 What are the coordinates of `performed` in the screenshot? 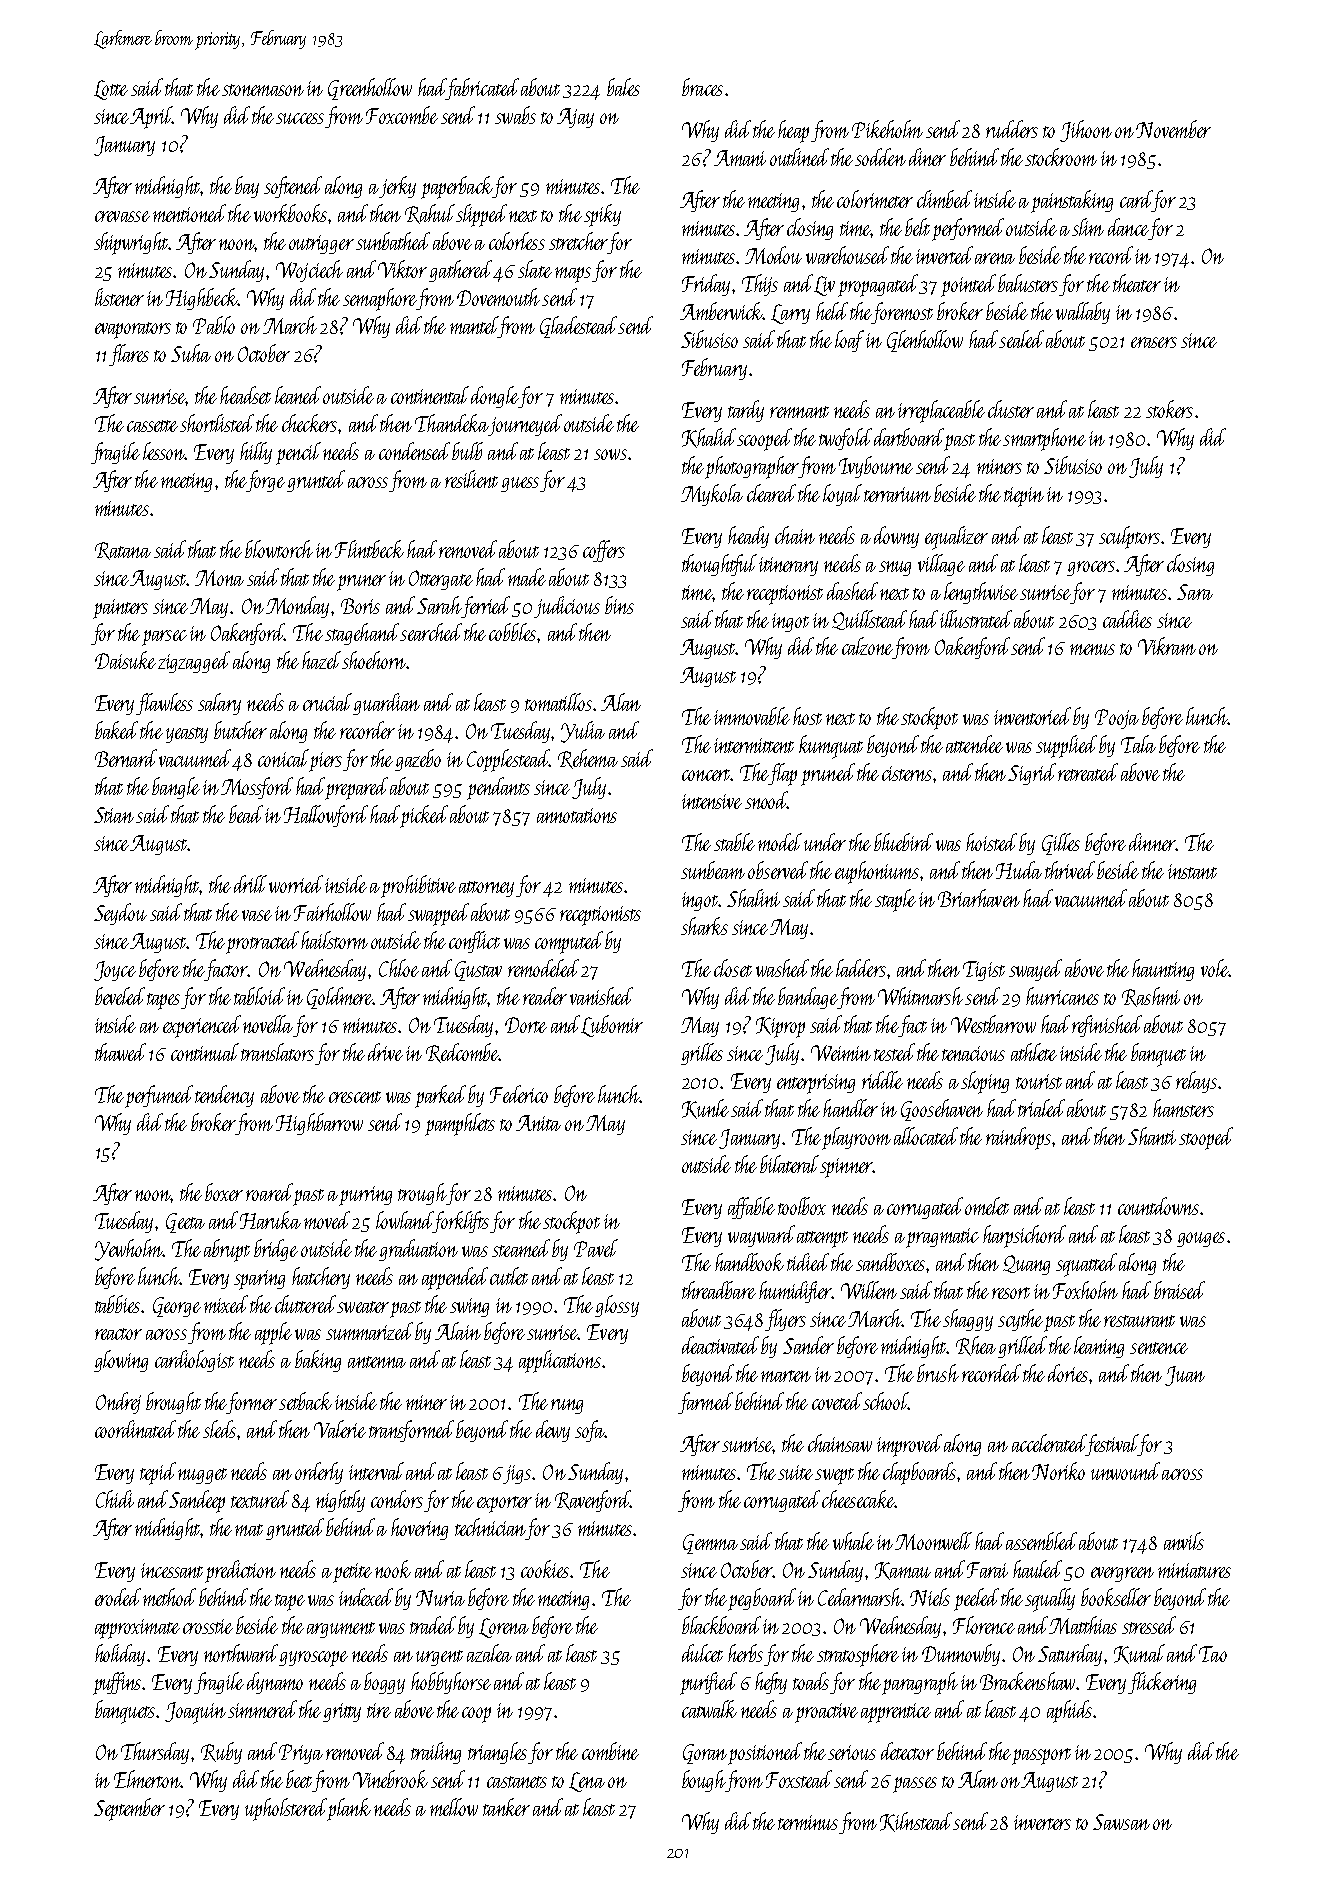 It's located at (968, 229).
